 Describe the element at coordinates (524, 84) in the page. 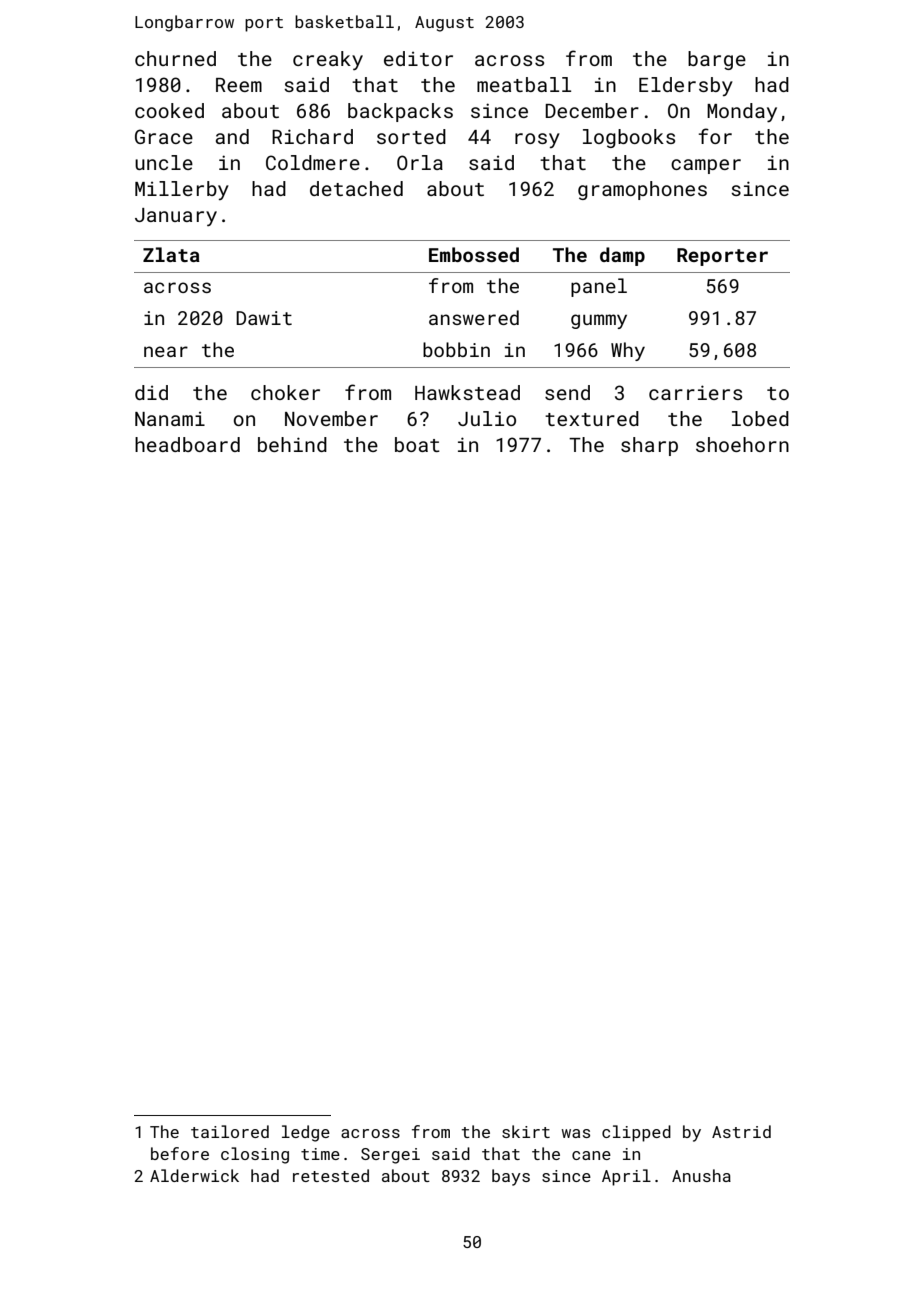

I see `meatball` at that location.
